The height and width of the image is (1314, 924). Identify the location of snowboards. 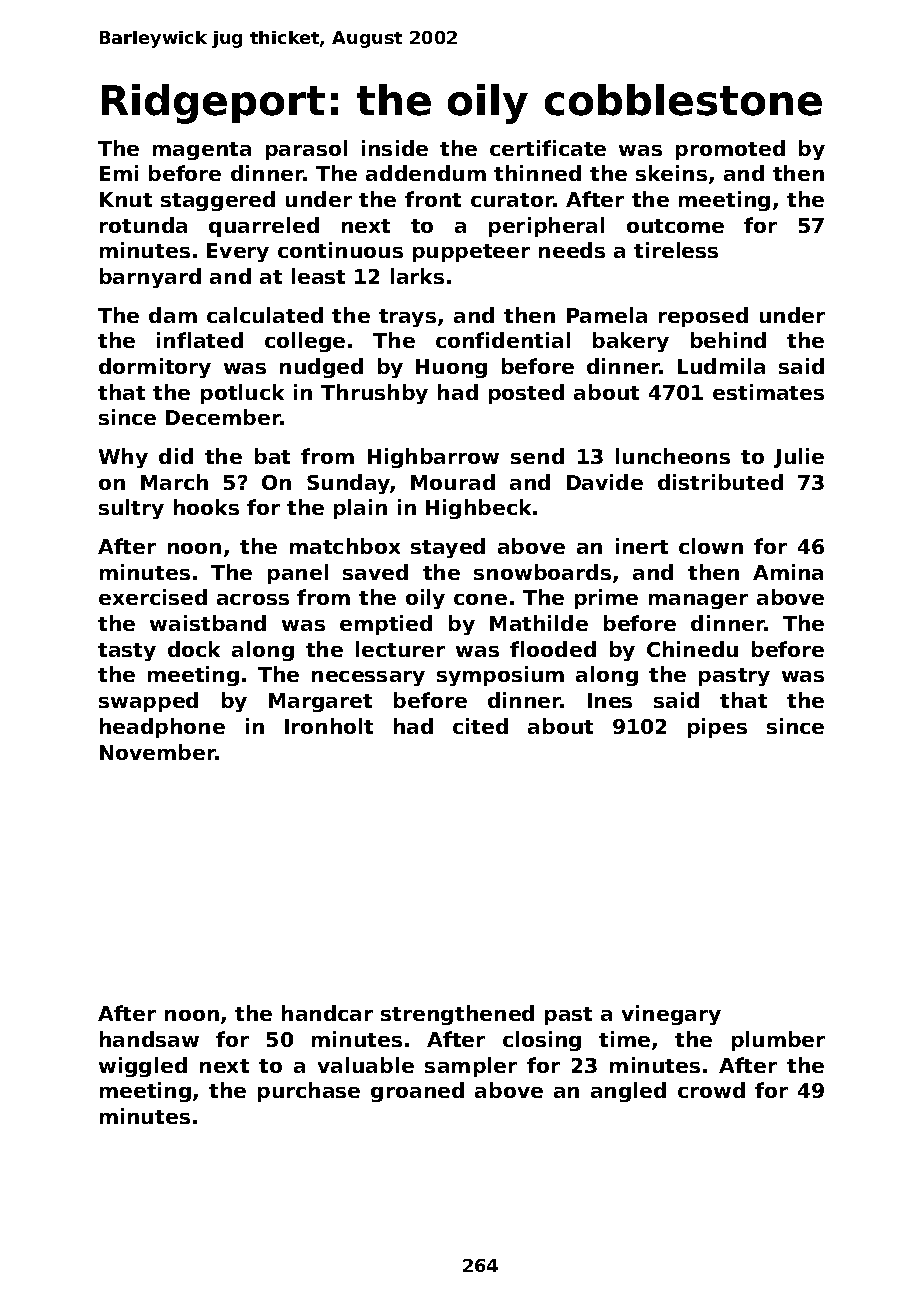
(542, 572).
